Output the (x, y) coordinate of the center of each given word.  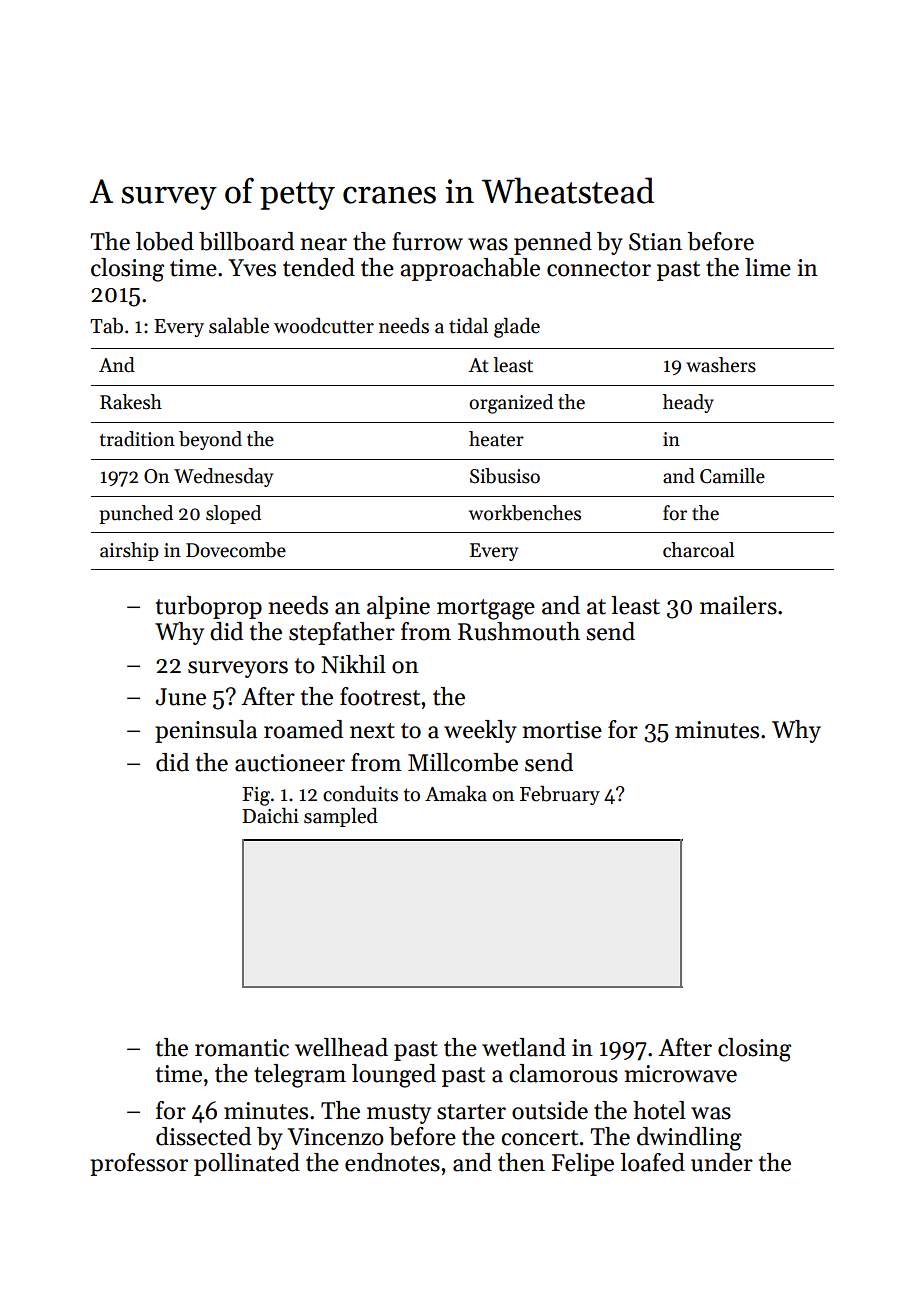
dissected (203, 1136)
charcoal (698, 550)
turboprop (209, 607)
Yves (252, 268)
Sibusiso (505, 476)
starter (471, 1112)
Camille (732, 476)
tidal (468, 325)
